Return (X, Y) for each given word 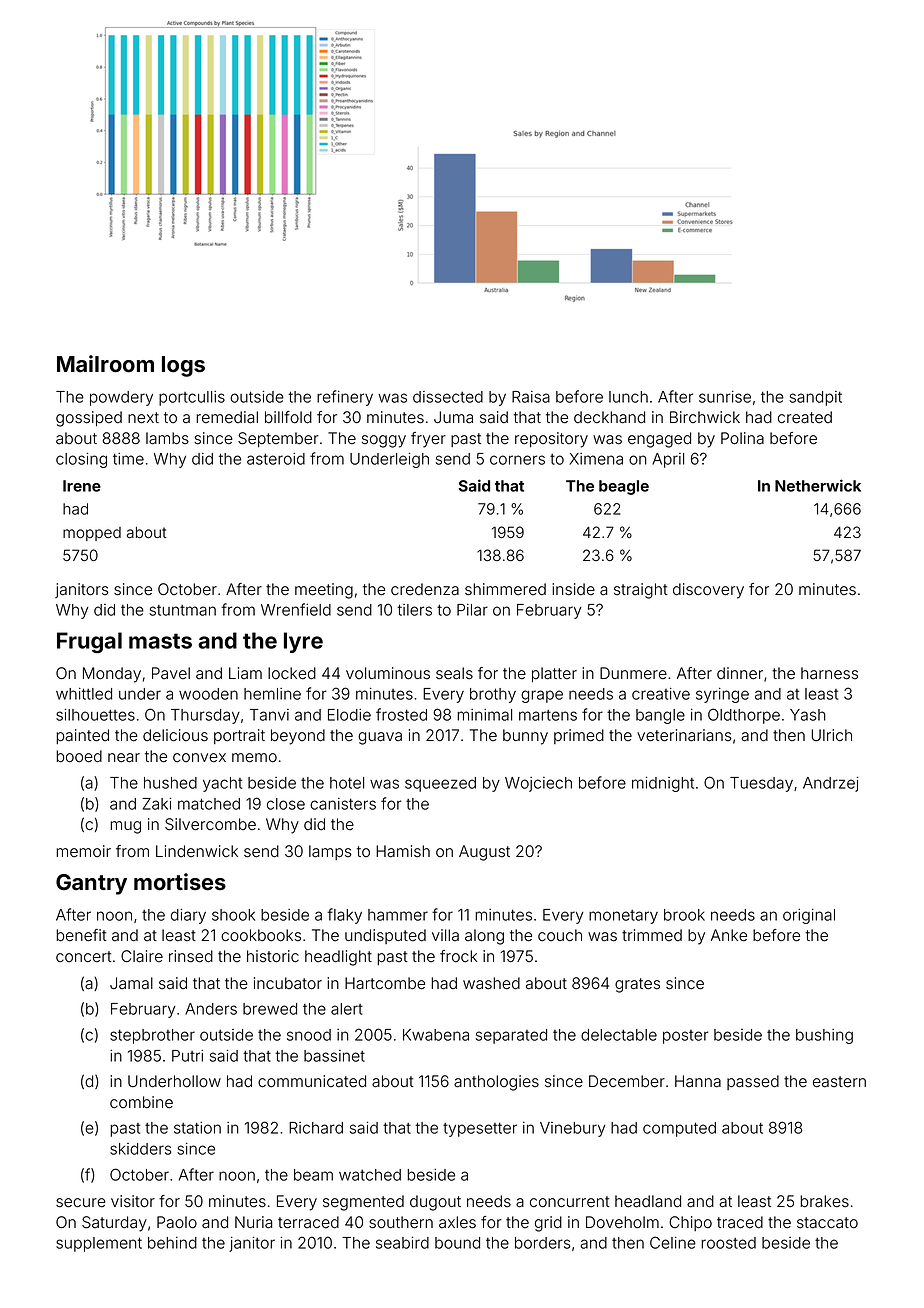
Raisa (531, 397)
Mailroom (105, 364)
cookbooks (261, 935)
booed (79, 756)
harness (829, 673)
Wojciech (538, 784)
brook (684, 915)
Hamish (403, 851)
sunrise (725, 397)
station (197, 1128)
